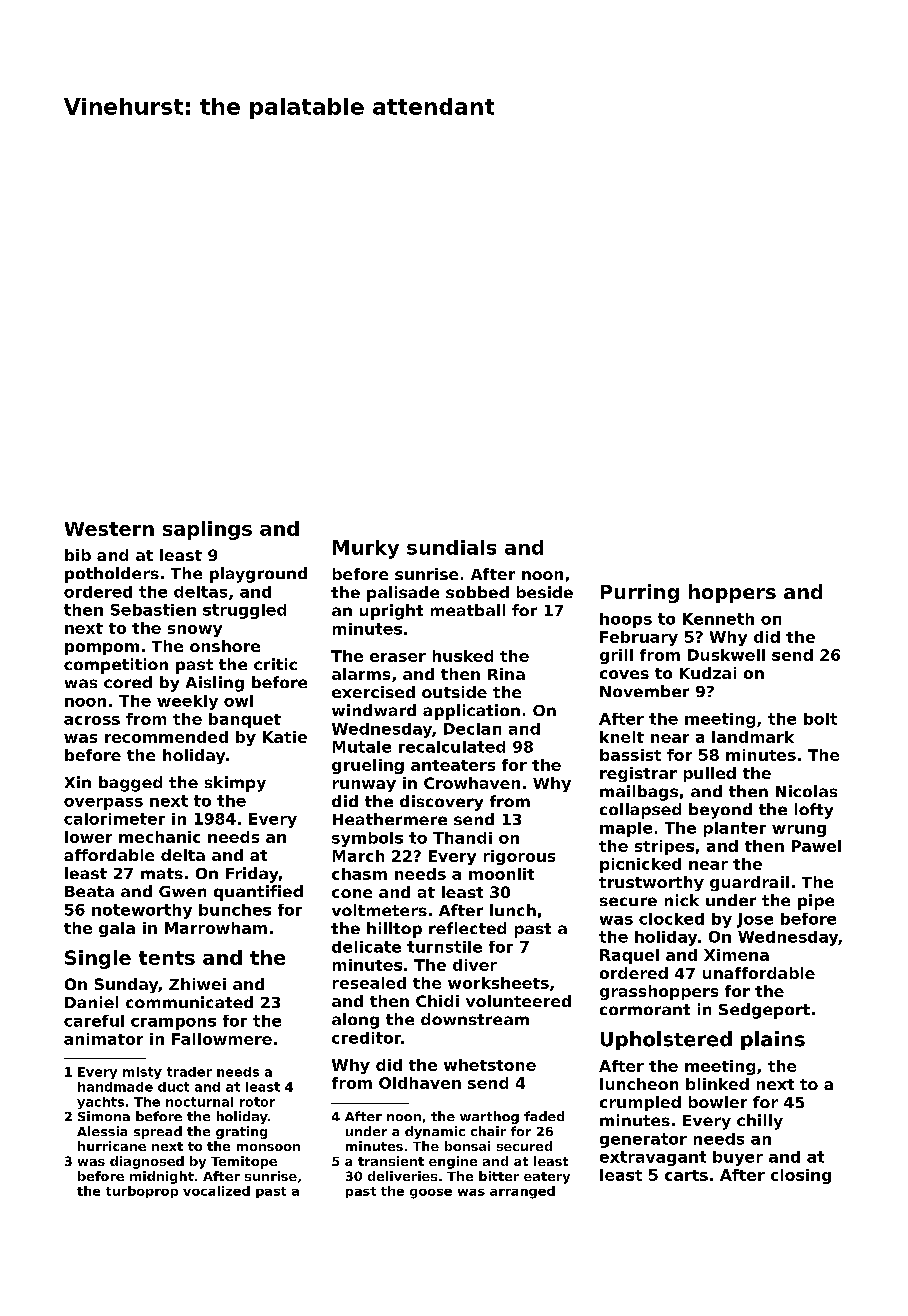 The height and width of the screenshot is (1316, 908). I want to click on clocked, so click(671, 919).
